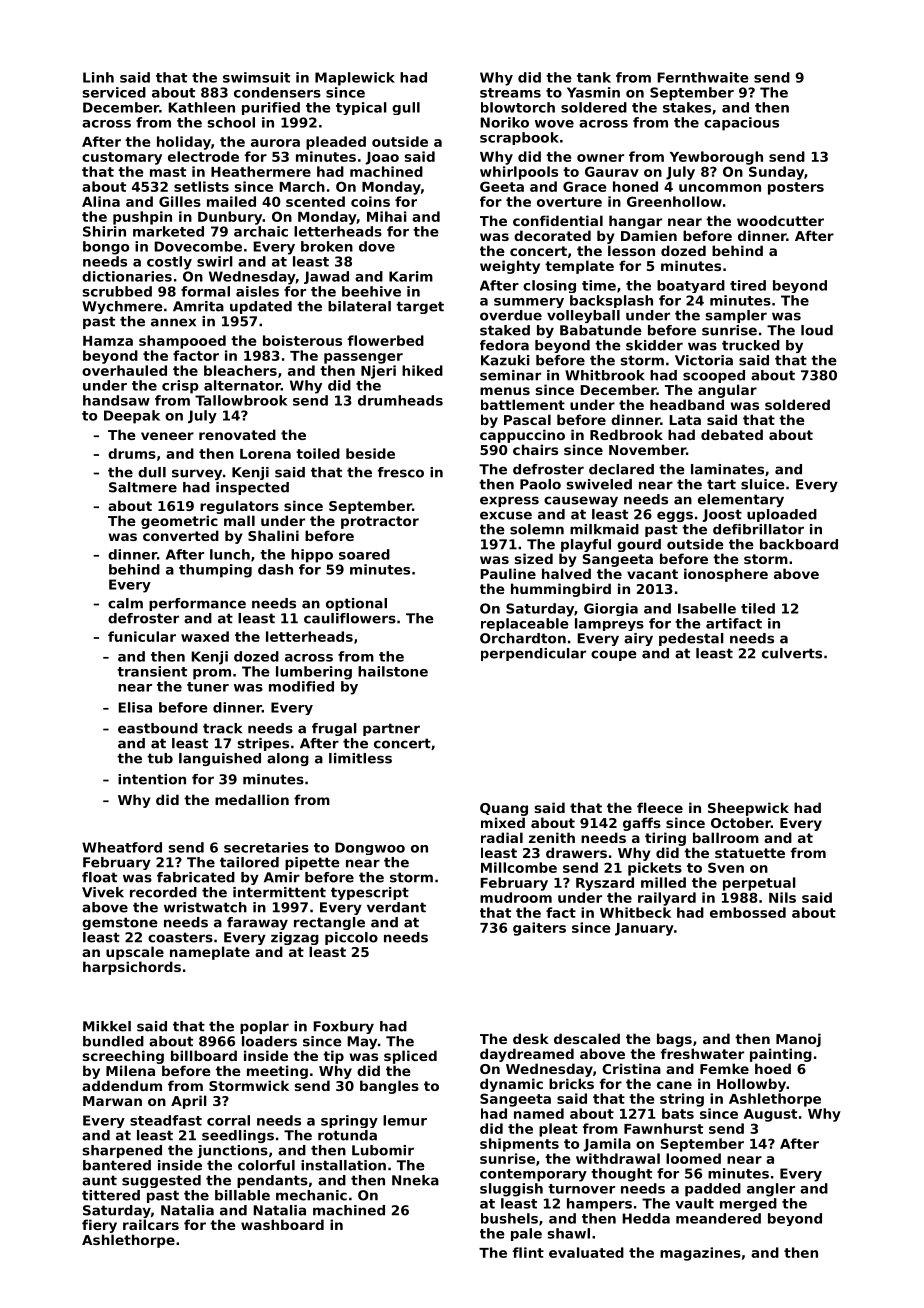 Image resolution: width=924 pixels, height=1308 pixels. Describe the element at coordinates (122, 1151) in the image. I see `sharpened` at that location.
